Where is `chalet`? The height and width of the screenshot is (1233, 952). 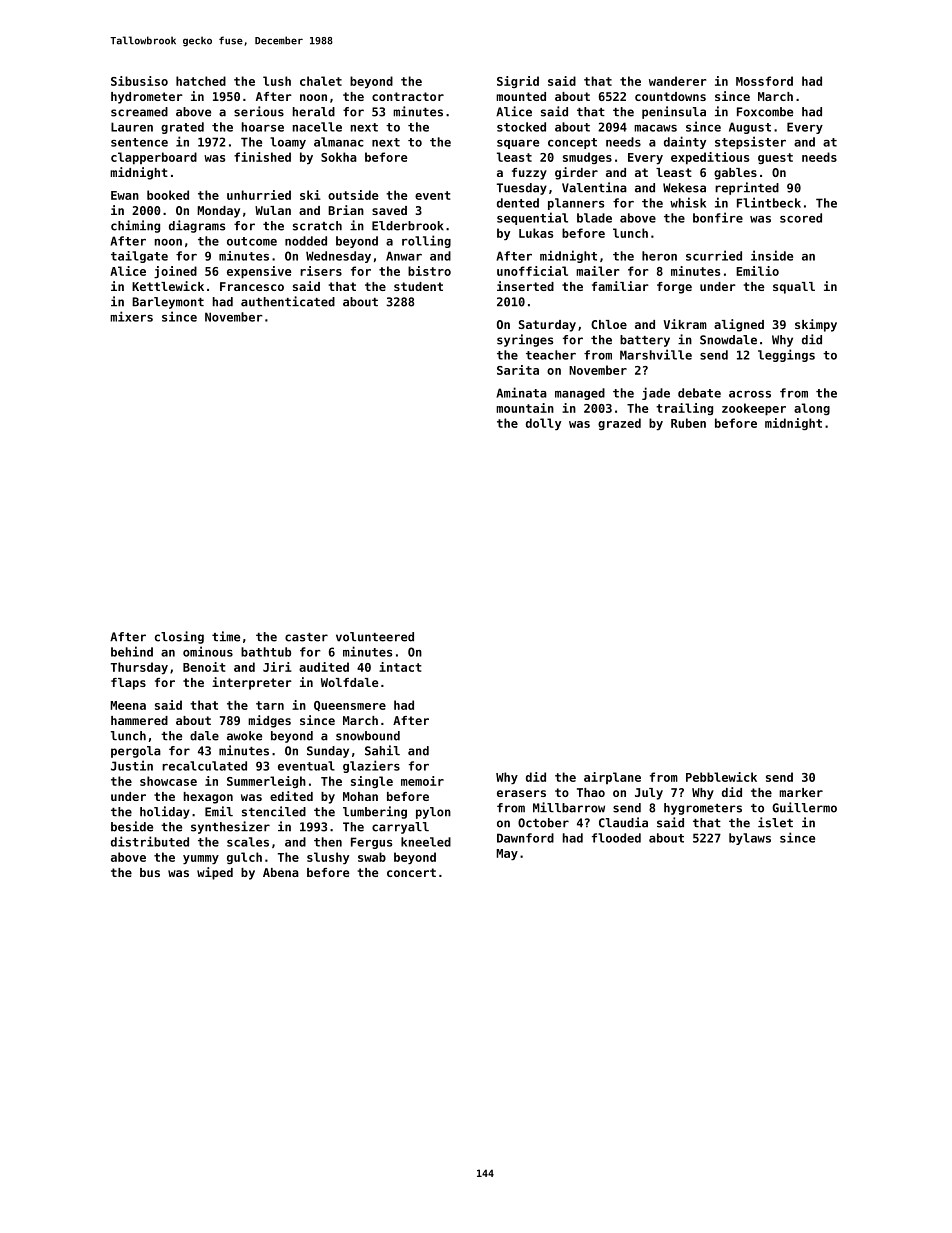 chalet is located at coordinates (321, 81).
